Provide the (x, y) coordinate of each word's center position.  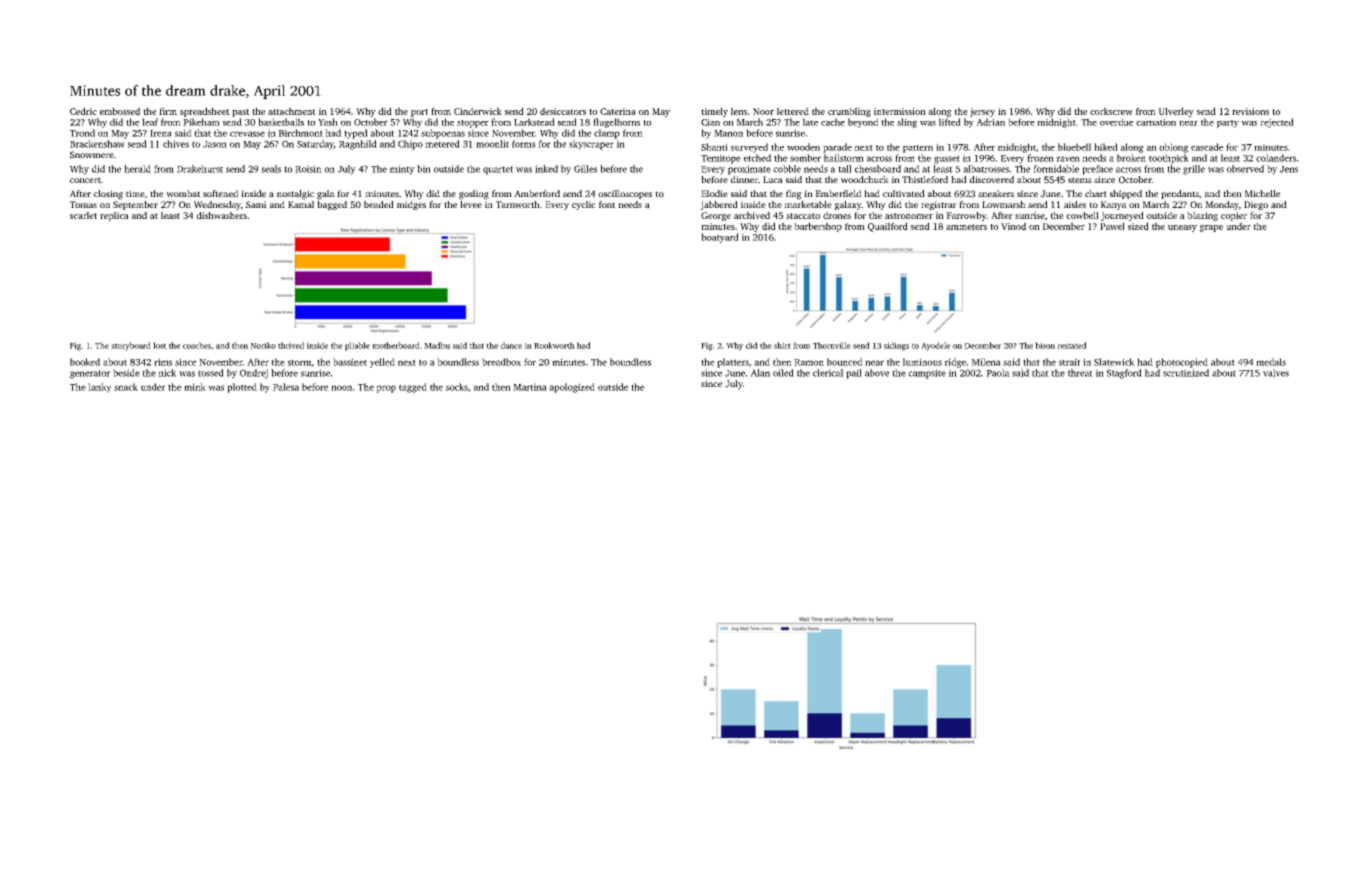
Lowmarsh (1004, 204)
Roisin (308, 169)
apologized (572, 388)
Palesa (286, 387)
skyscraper (591, 145)
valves (1276, 373)
